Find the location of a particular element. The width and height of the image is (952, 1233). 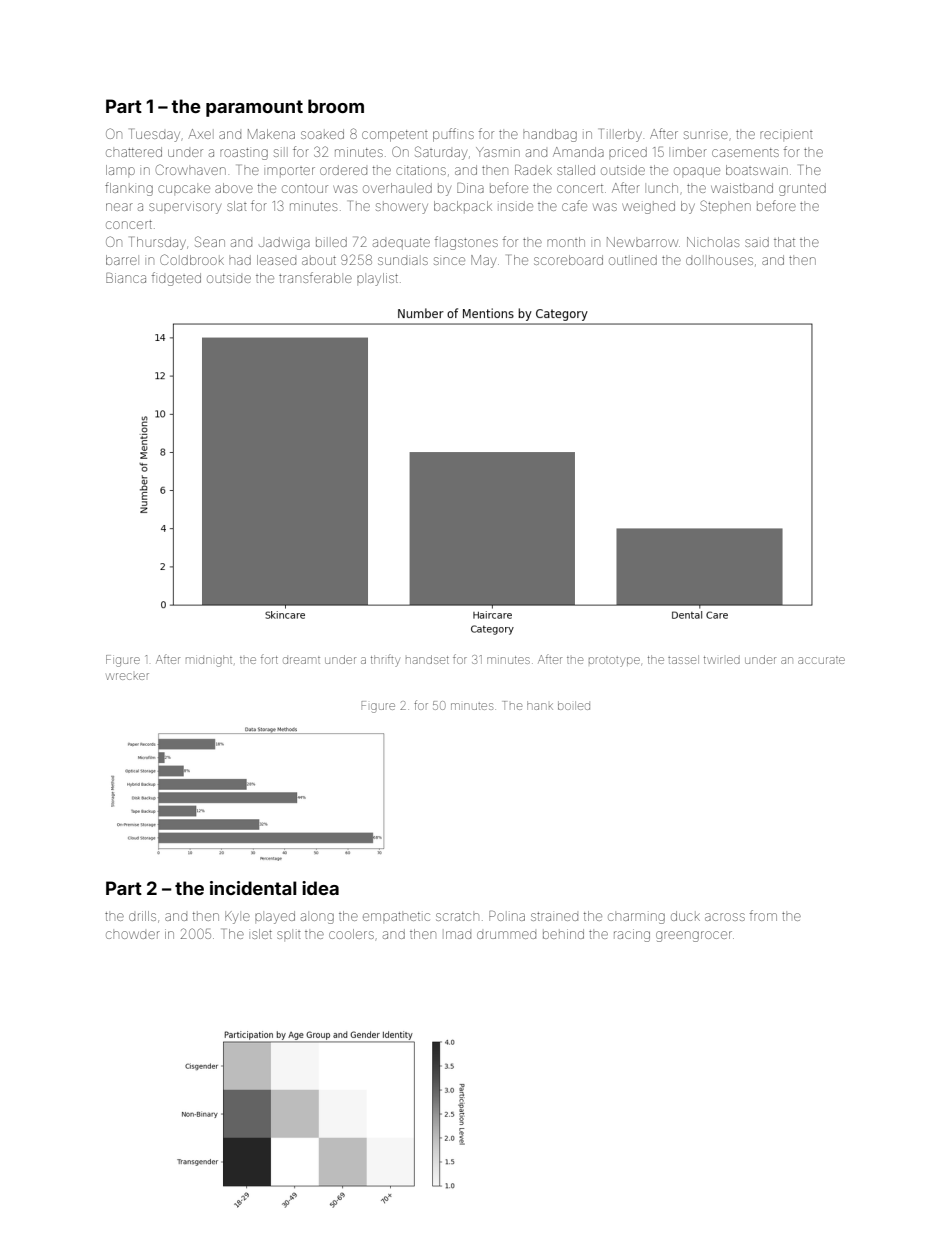

wrecker is located at coordinates (127, 676).
